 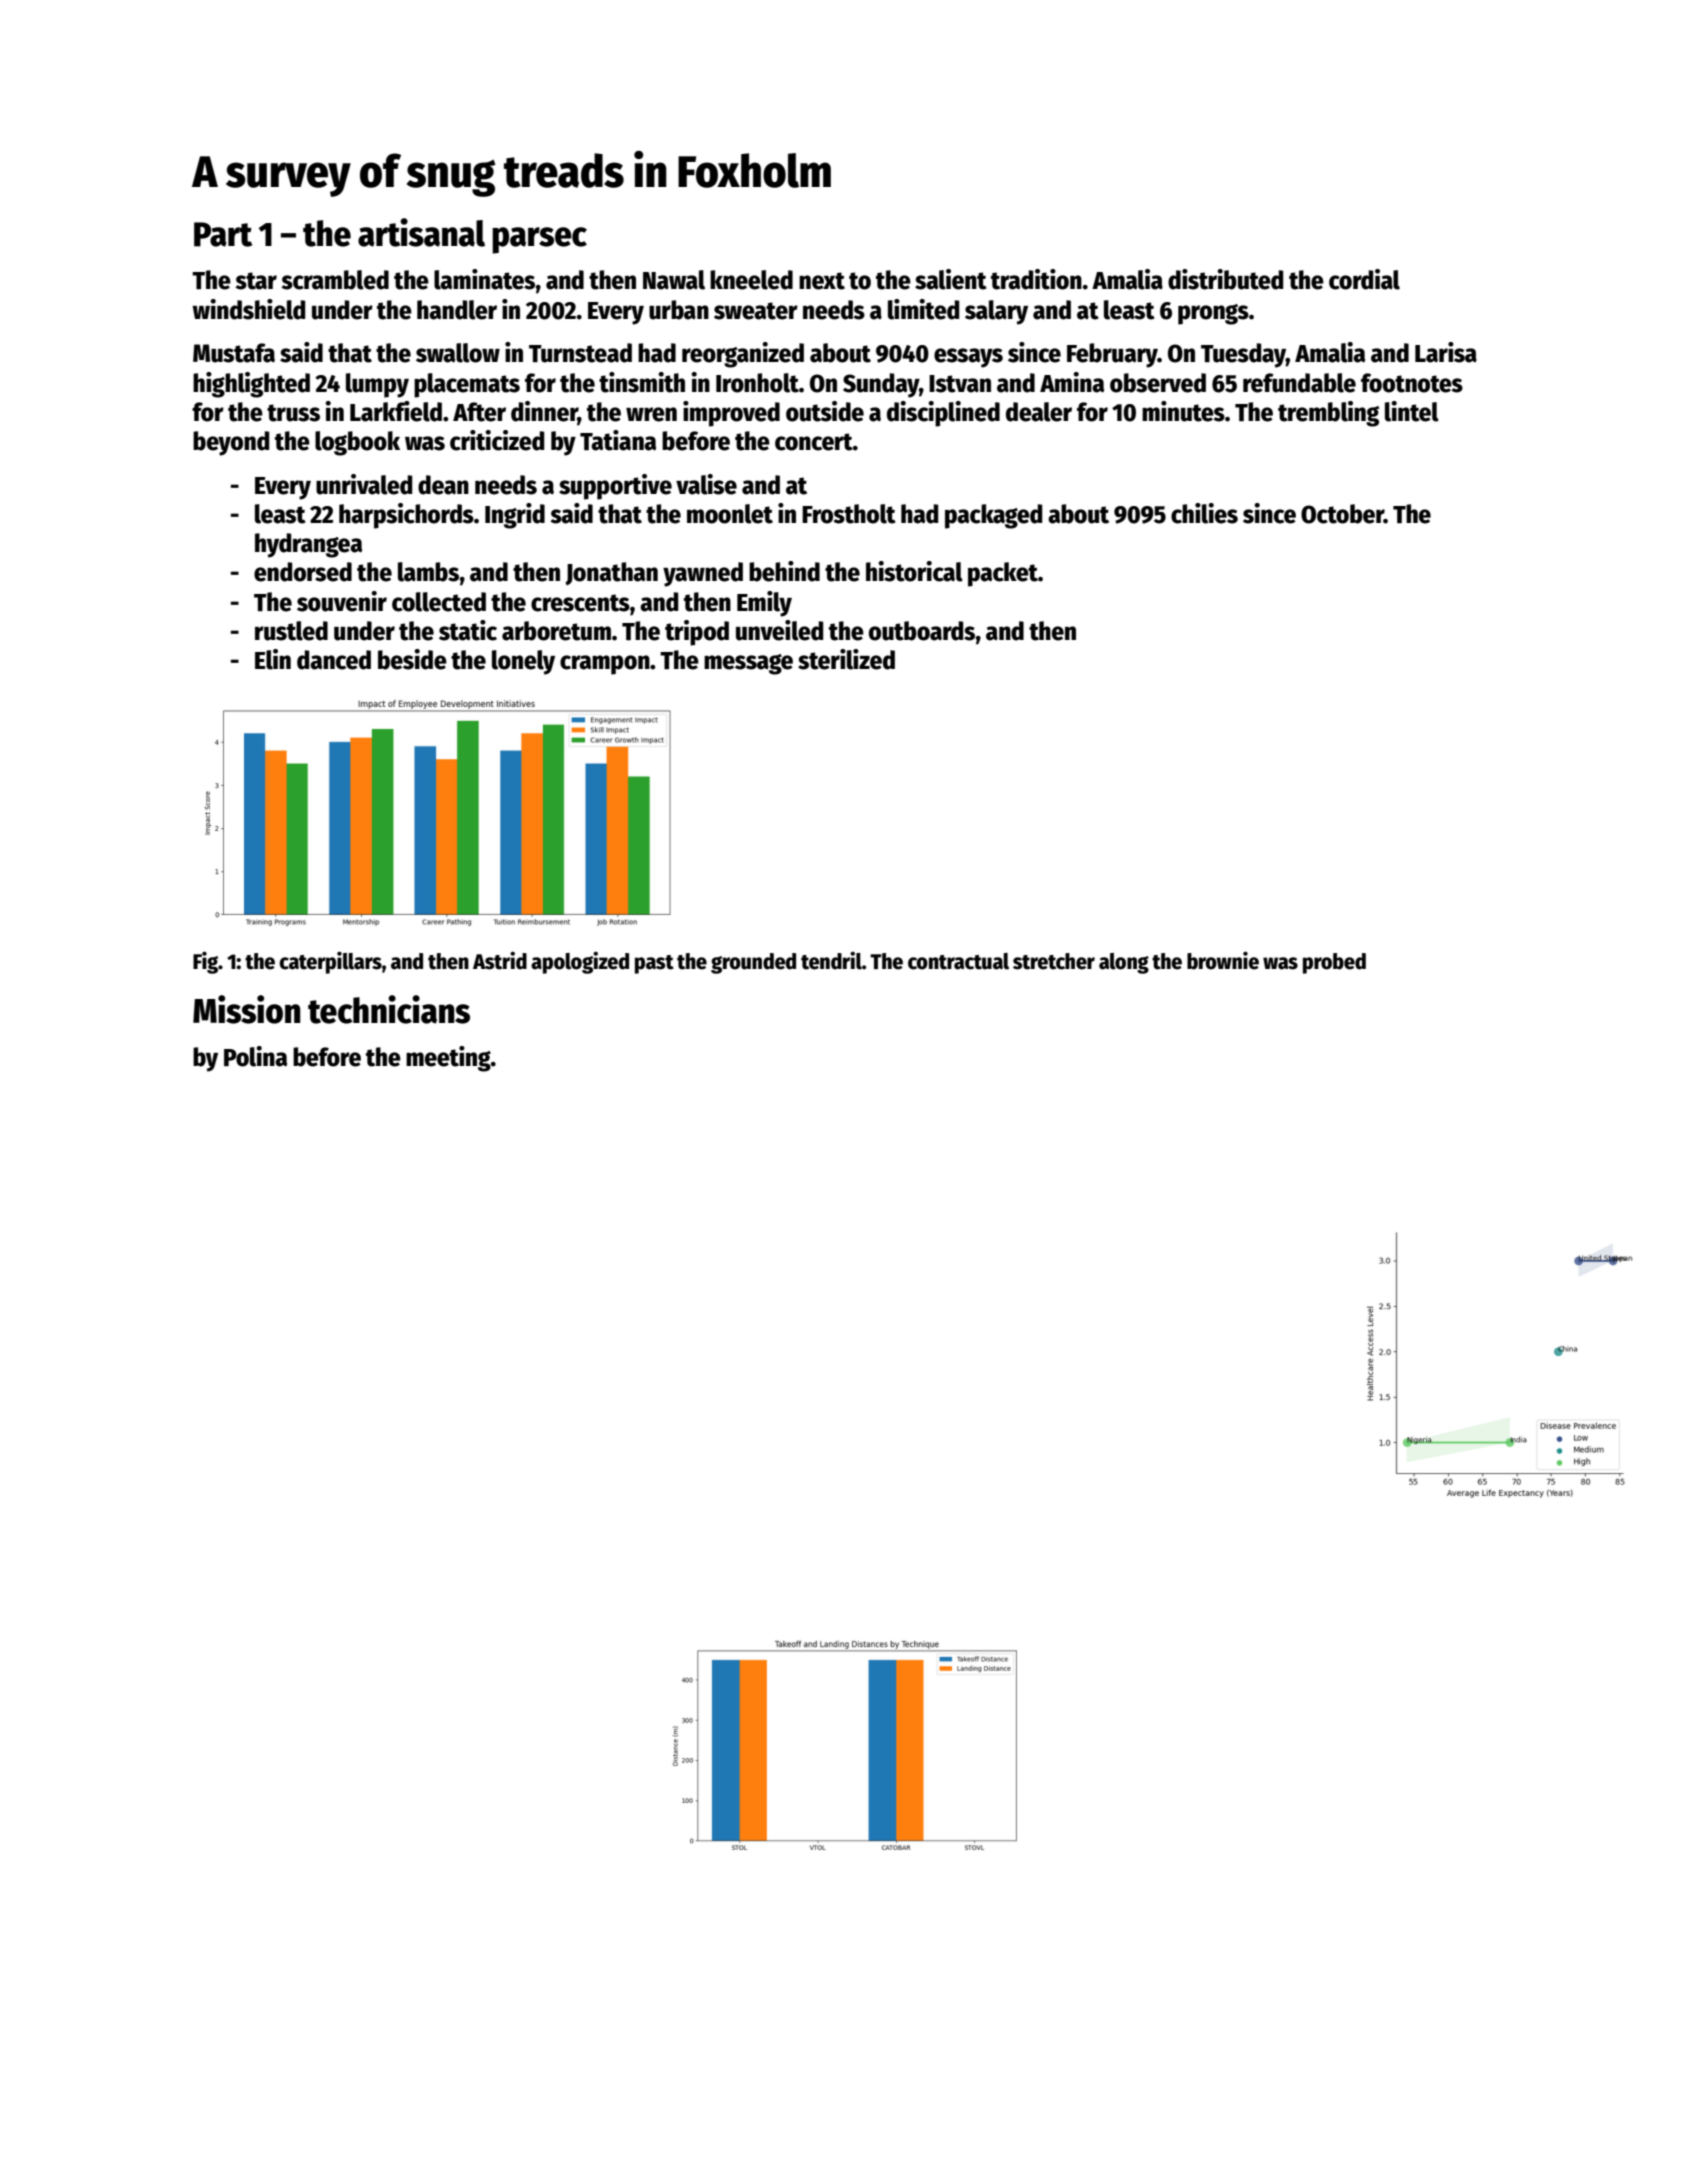 I want to click on dealer, so click(x=1039, y=412).
